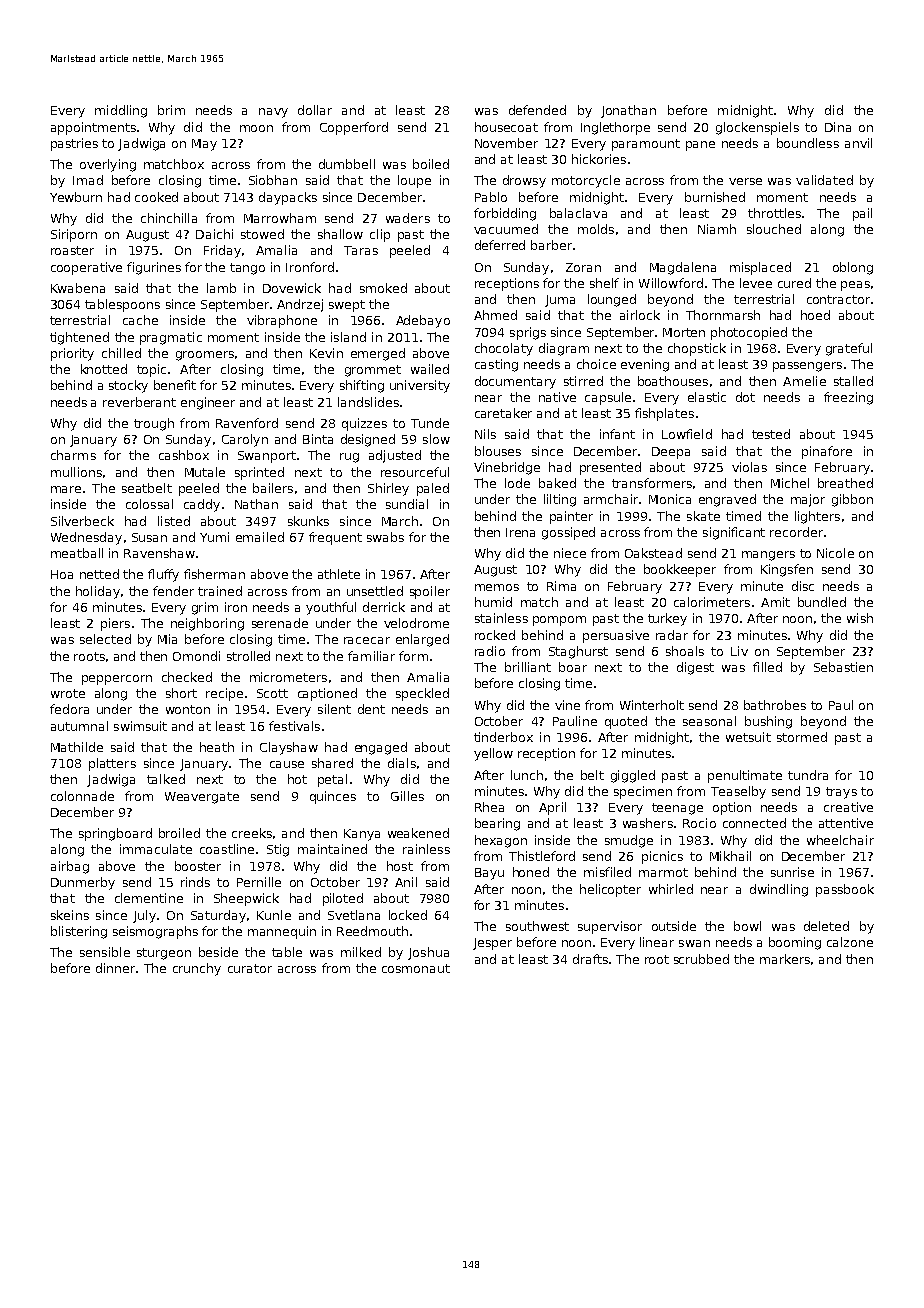 The image size is (924, 1308). Describe the element at coordinates (715, 197) in the image. I see `burnished` at that location.
